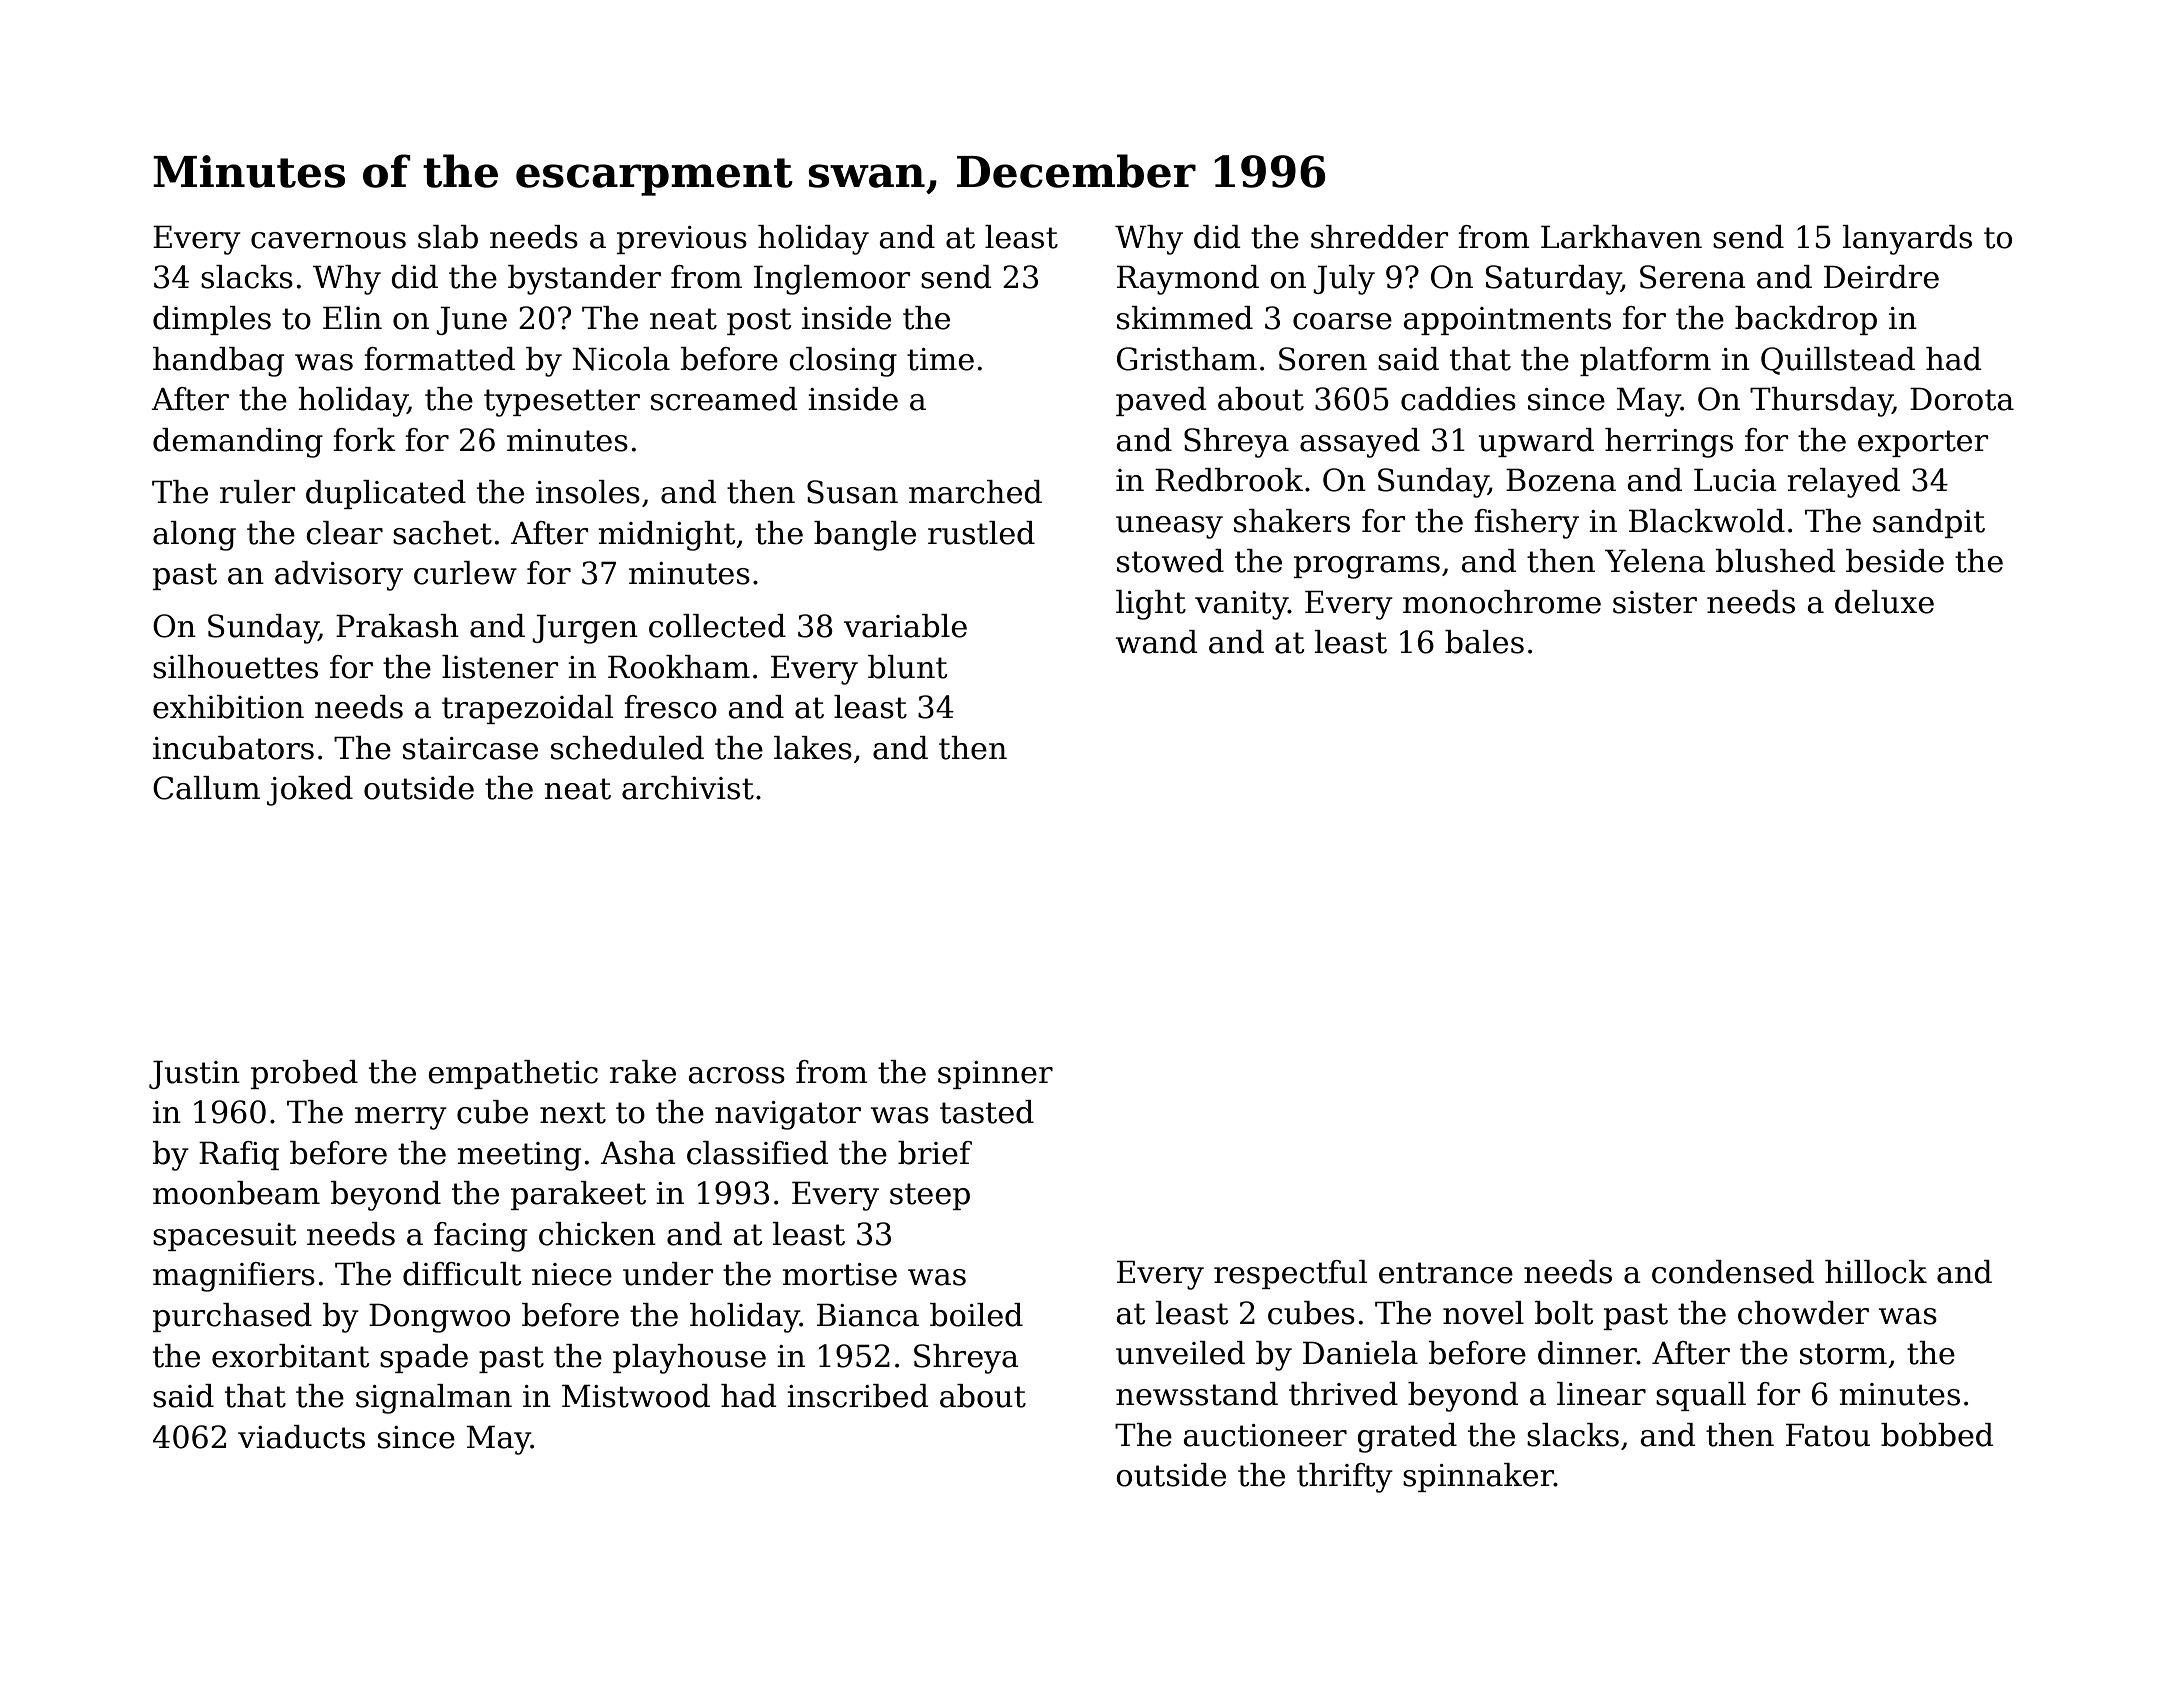 This document has height=1683, width=2178. I want to click on lakes, so click(813, 748).
